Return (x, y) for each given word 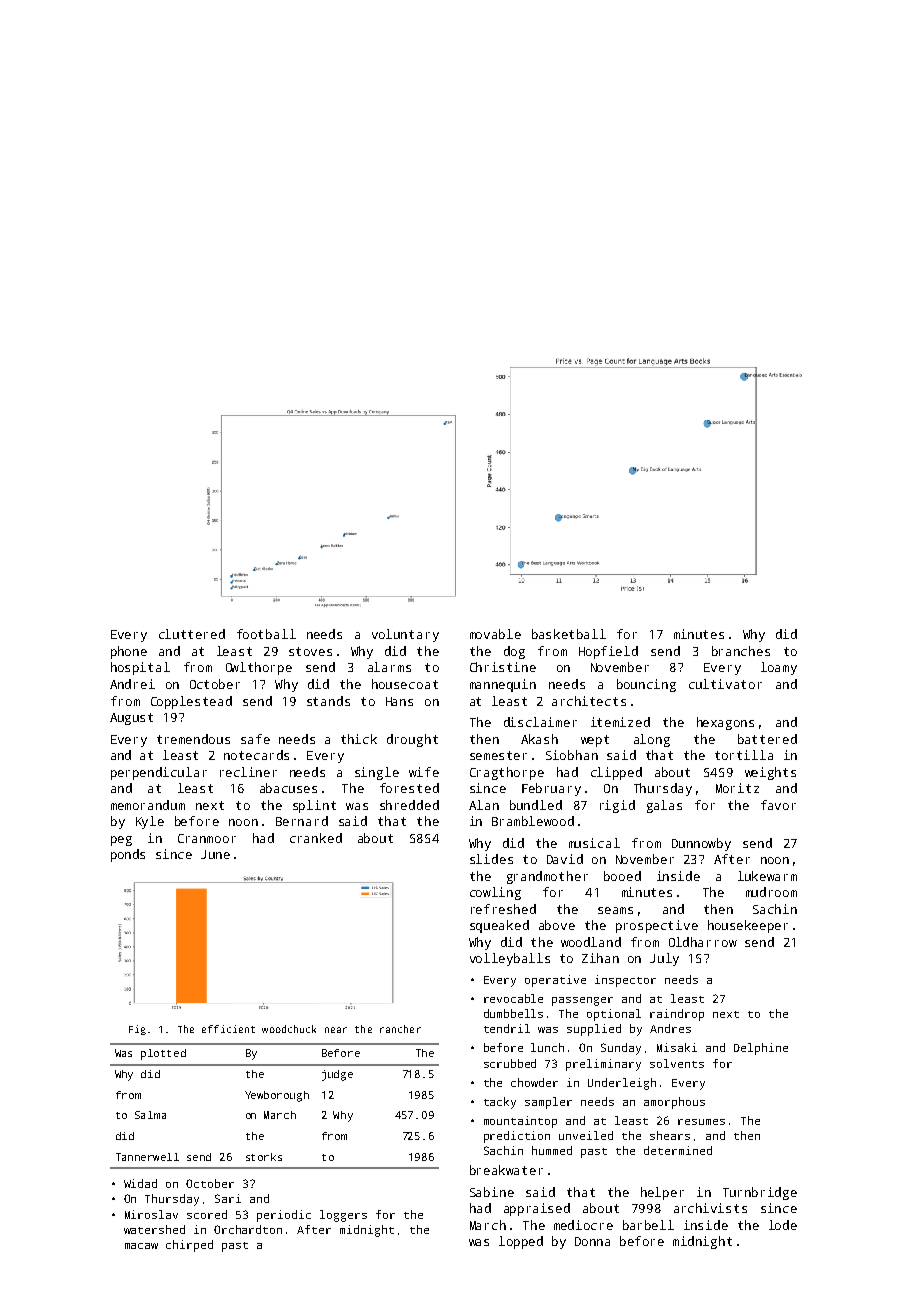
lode (783, 1225)
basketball (569, 634)
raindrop (677, 1015)
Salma (150, 1115)
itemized (620, 722)
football (266, 634)
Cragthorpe (507, 773)
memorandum (148, 805)
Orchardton (248, 1229)
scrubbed (510, 1063)
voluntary (405, 635)
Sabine (492, 1192)
